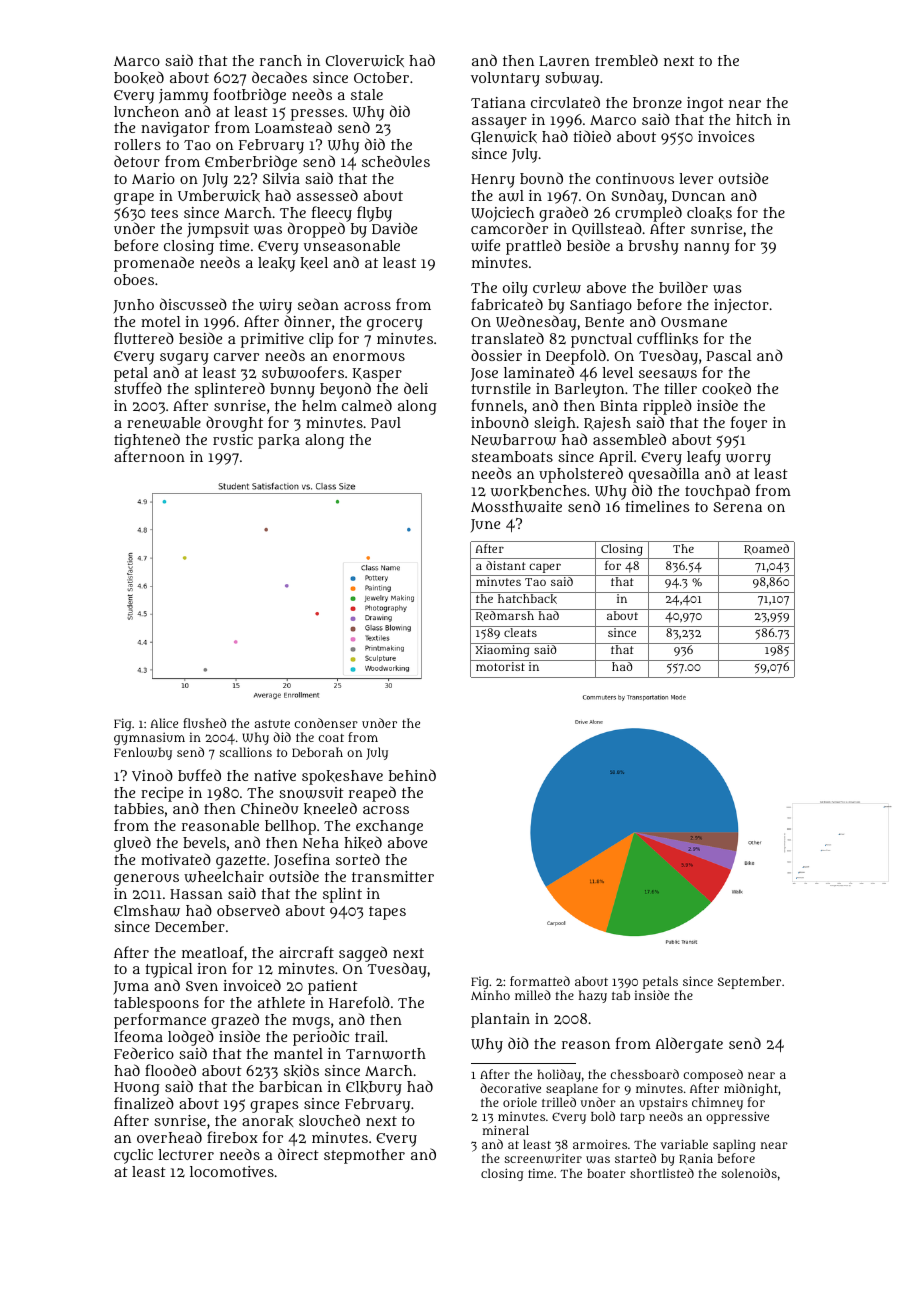 The width and height of the screenshot is (908, 1316). Describe the element at coordinates (754, 119) in the screenshot. I see `hitch` at that location.
